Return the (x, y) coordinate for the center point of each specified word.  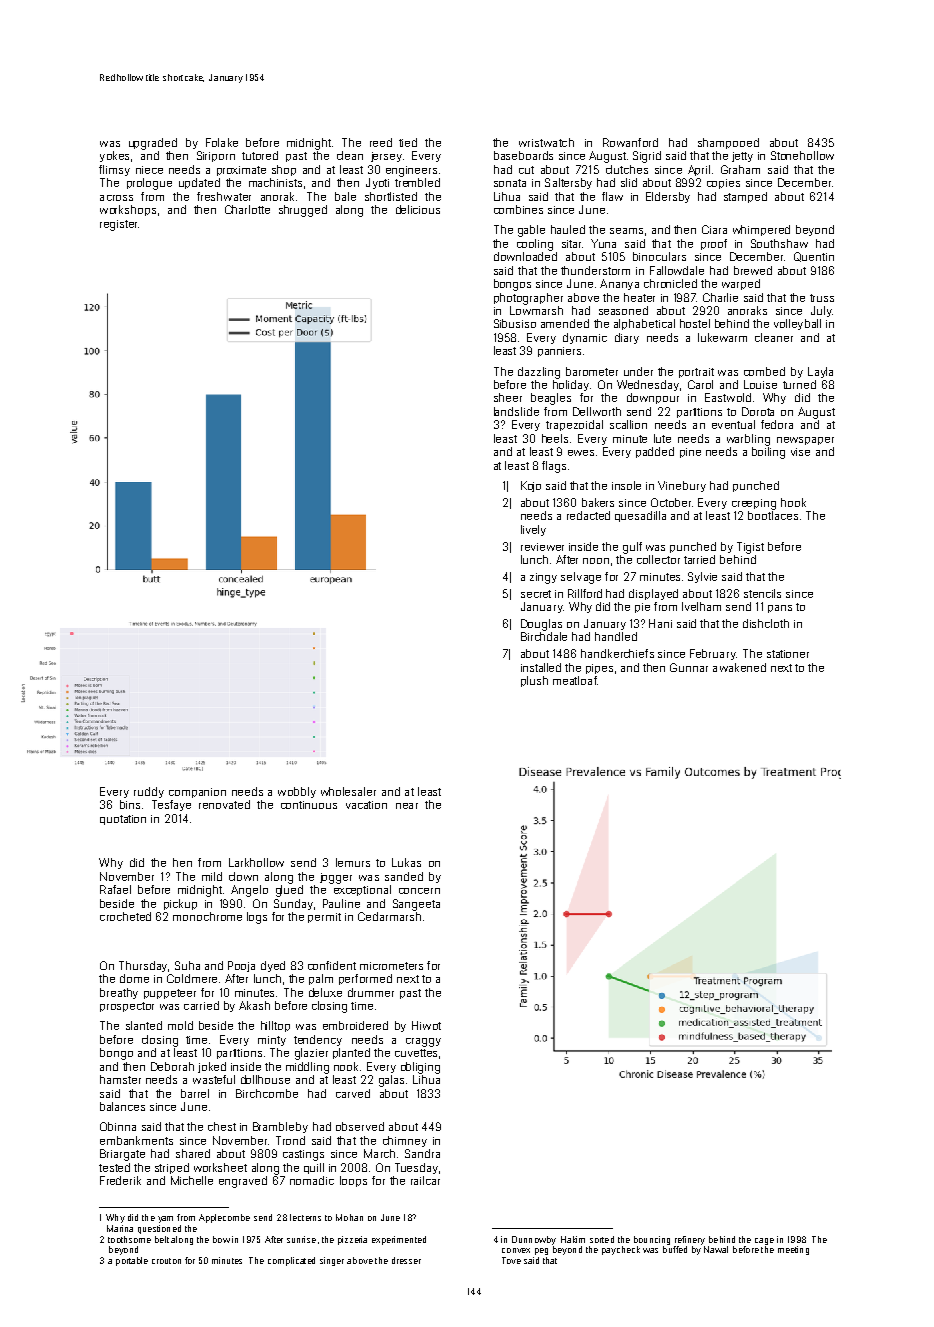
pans (780, 609)
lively (533, 530)
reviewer (542, 547)
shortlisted (391, 196)
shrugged (303, 211)
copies (723, 184)
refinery (690, 1240)
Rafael (115, 889)
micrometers (391, 966)
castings (303, 1155)
